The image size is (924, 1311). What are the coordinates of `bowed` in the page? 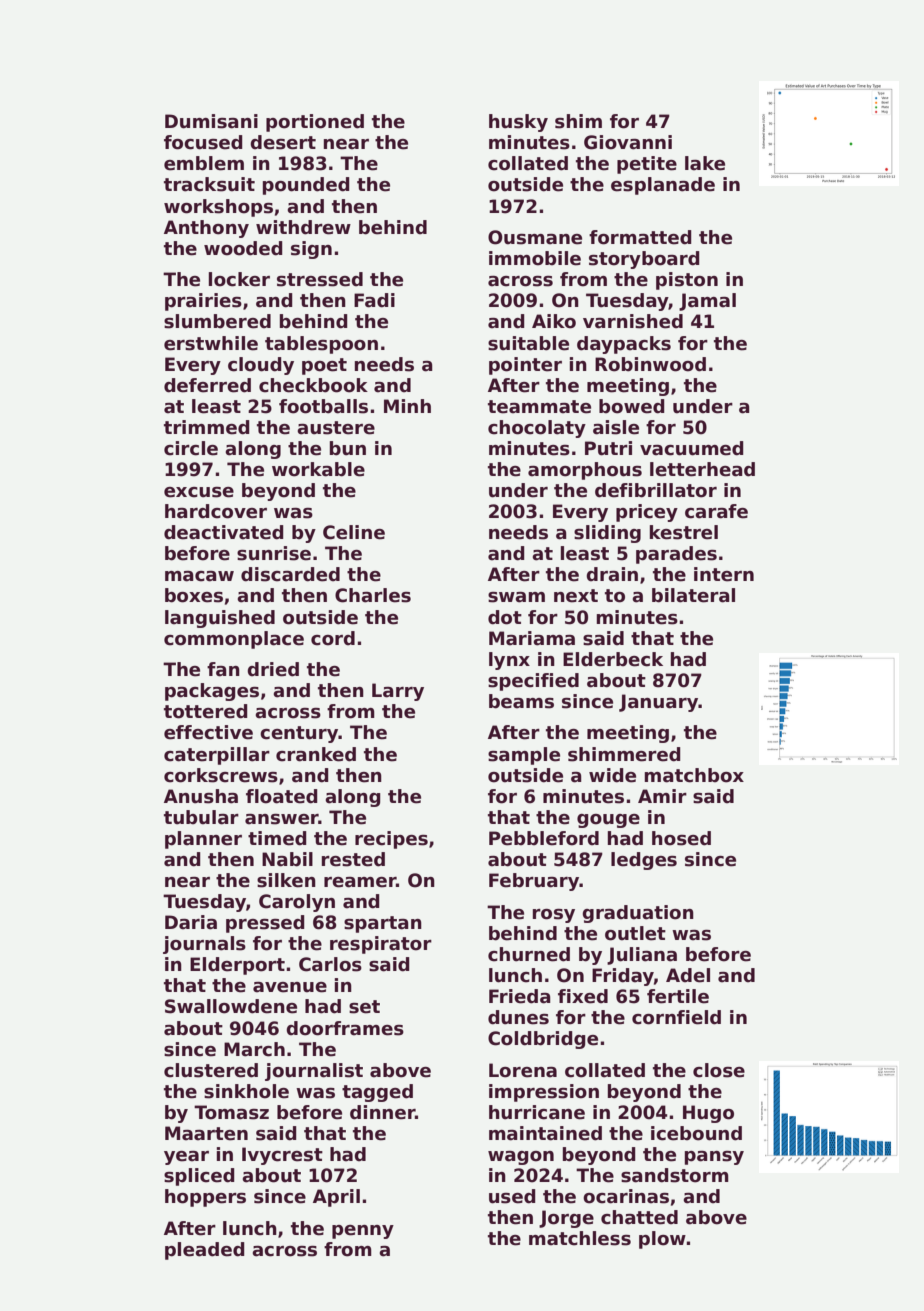 It's located at (632, 406).
